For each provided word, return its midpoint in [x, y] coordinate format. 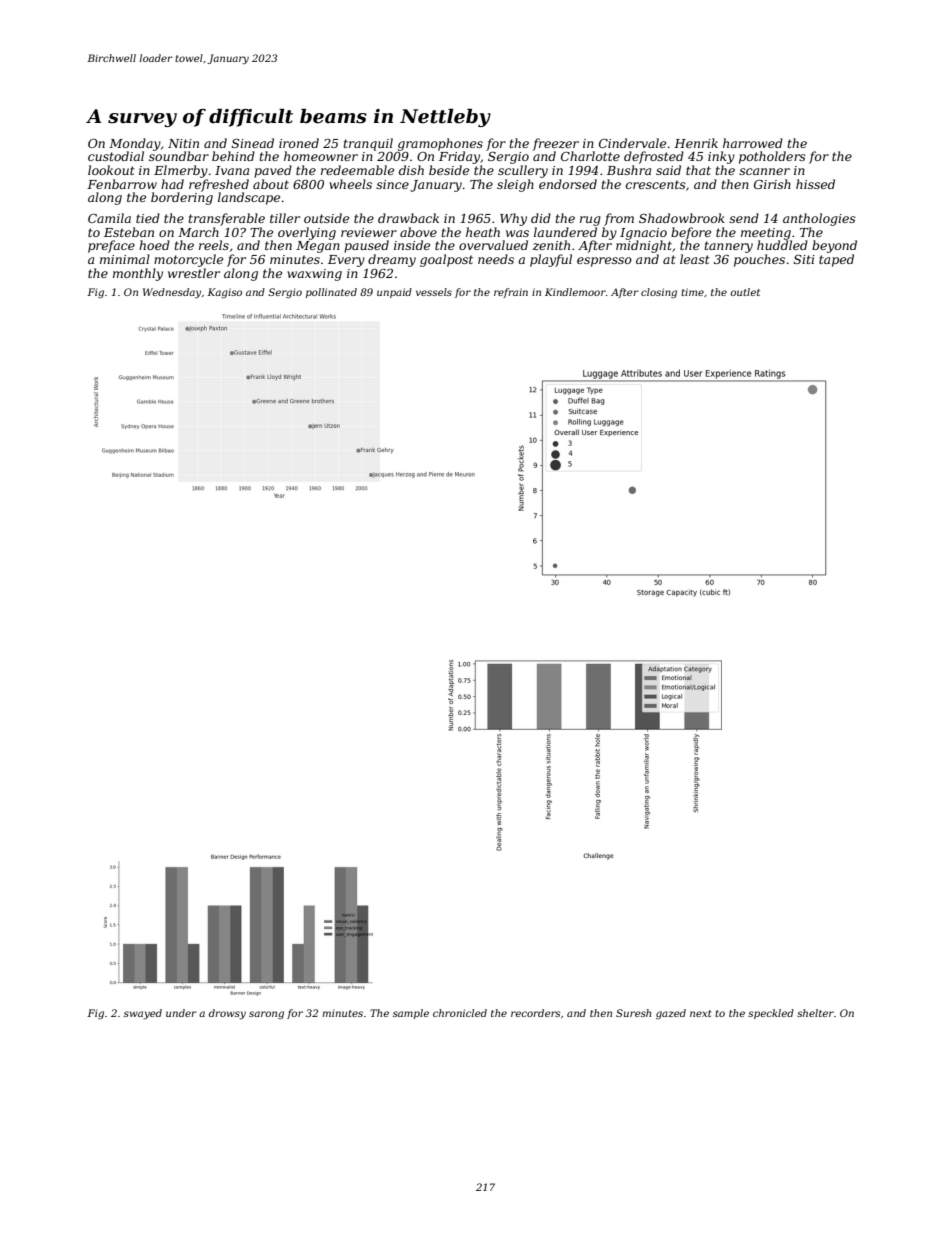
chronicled [460, 1013]
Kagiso [224, 293]
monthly [138, 274]
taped [836, 260]
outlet [745, 292]
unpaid [394, 293]
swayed [143, 1014]
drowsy [227, 1014]
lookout [111, 170]
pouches [759, 260]
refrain [511, 293]
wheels [350, 184]
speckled [771, 1014]
